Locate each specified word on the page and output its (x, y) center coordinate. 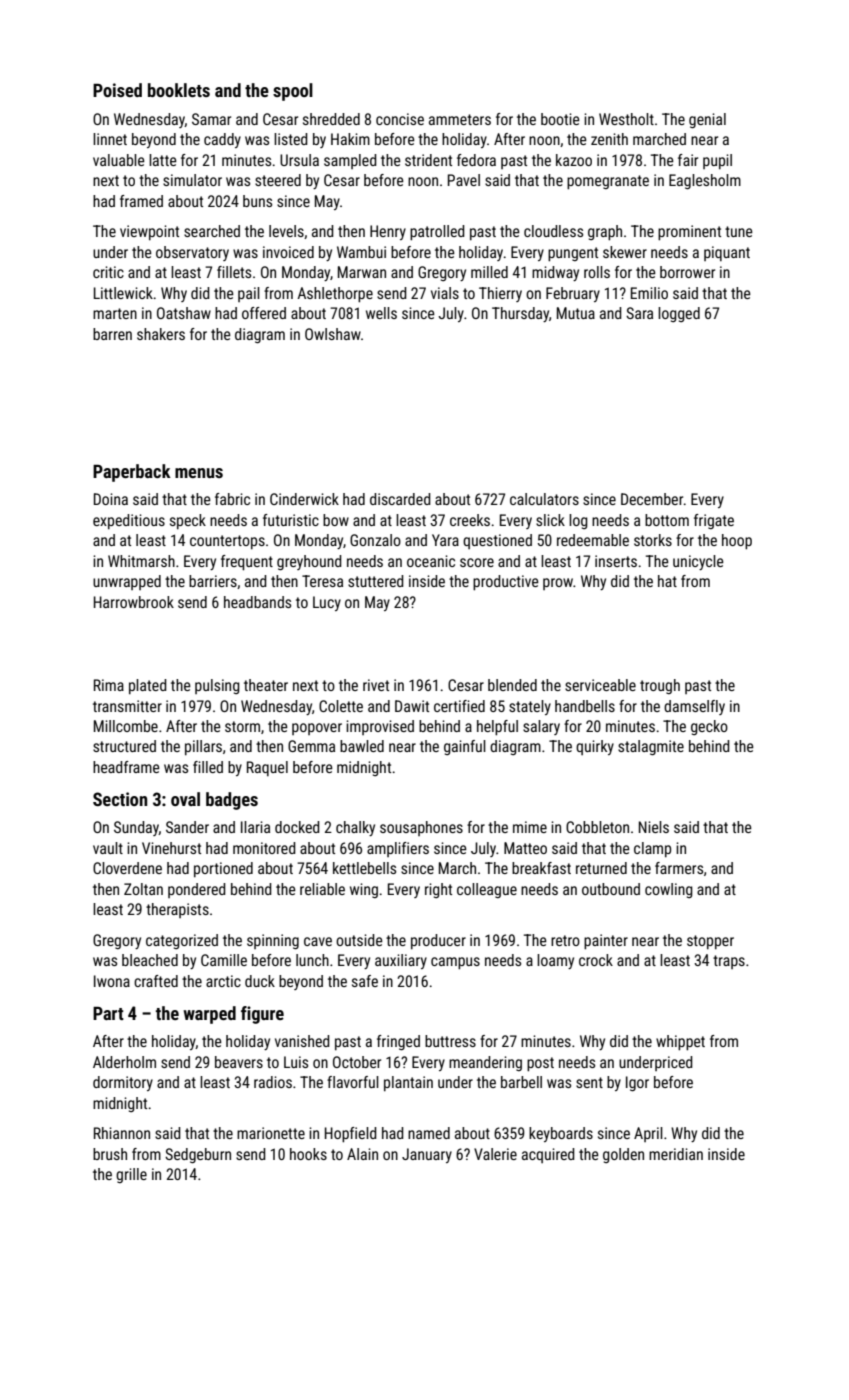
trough (660, 686)
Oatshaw (184, 313)
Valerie (495, 1154)
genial (707, 120)
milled (489, 272)
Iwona (112, 981)
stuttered (376, 581)
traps (729, 962)
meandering (485, 1063)
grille (131, 1175)
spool (293, 92)
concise (400, 119)
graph (605, 233)
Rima (109, 685)
